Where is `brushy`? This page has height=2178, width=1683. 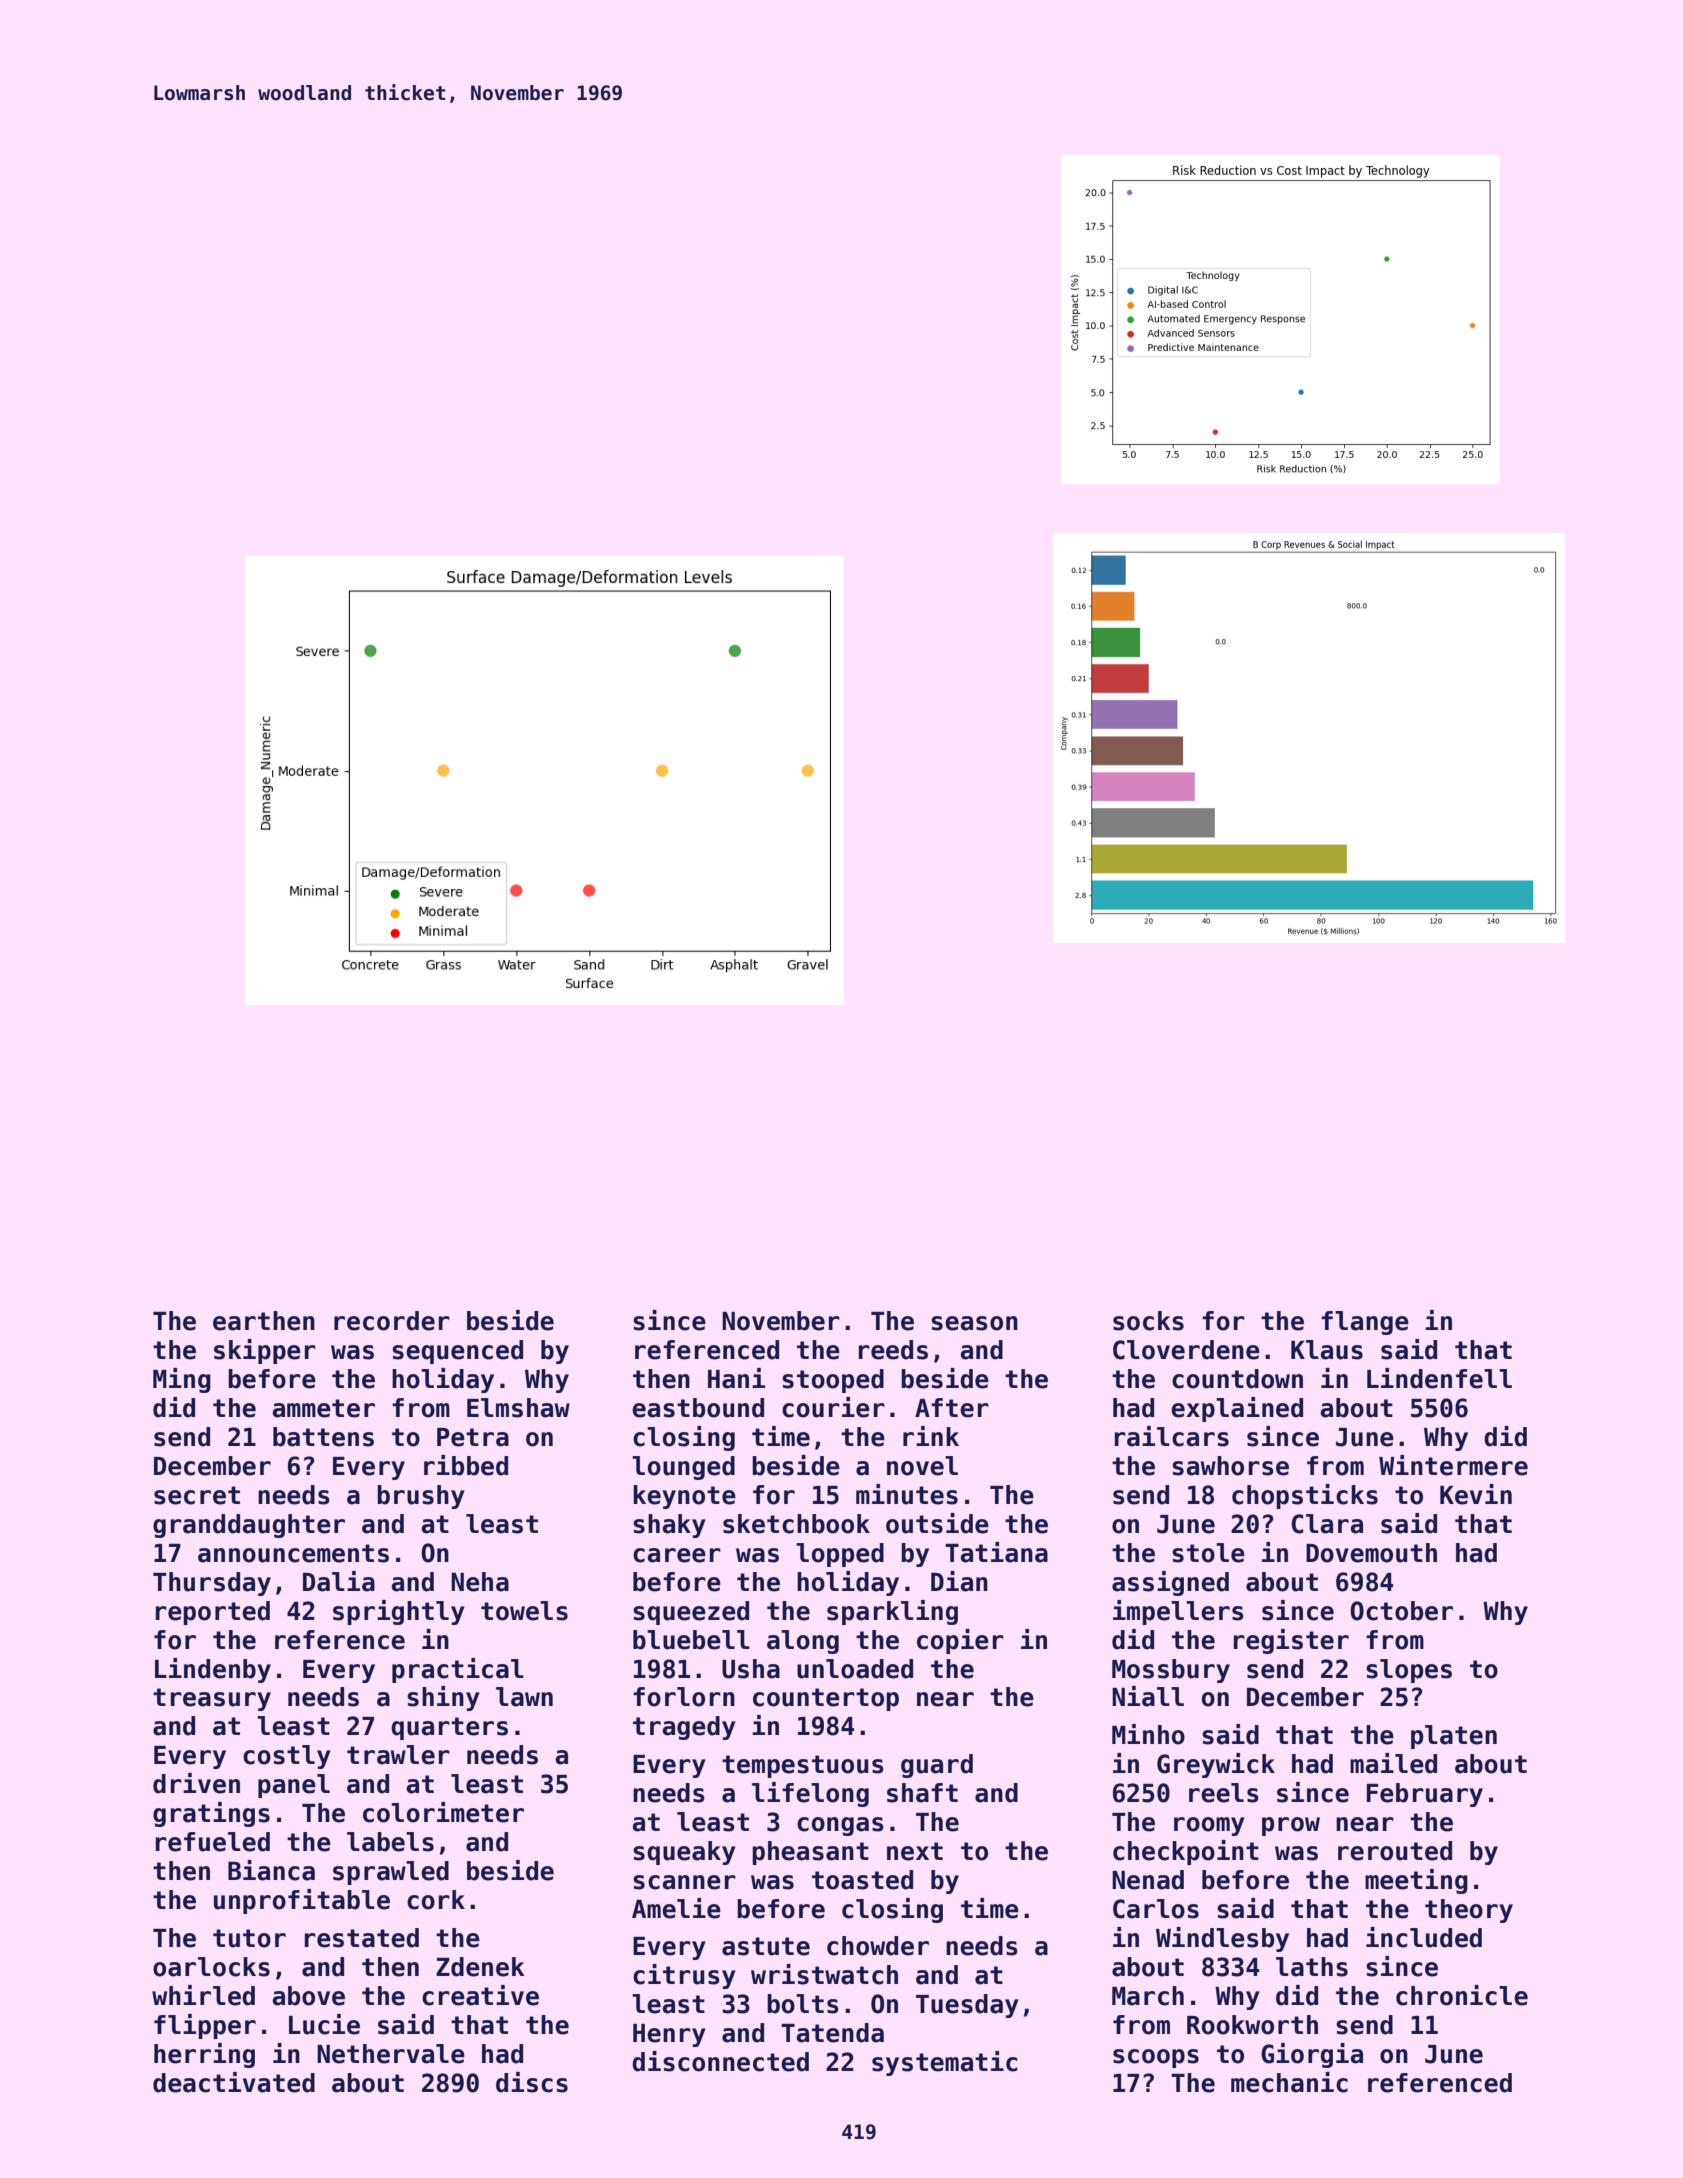 brushy is located at coordinates (421, 1497).
